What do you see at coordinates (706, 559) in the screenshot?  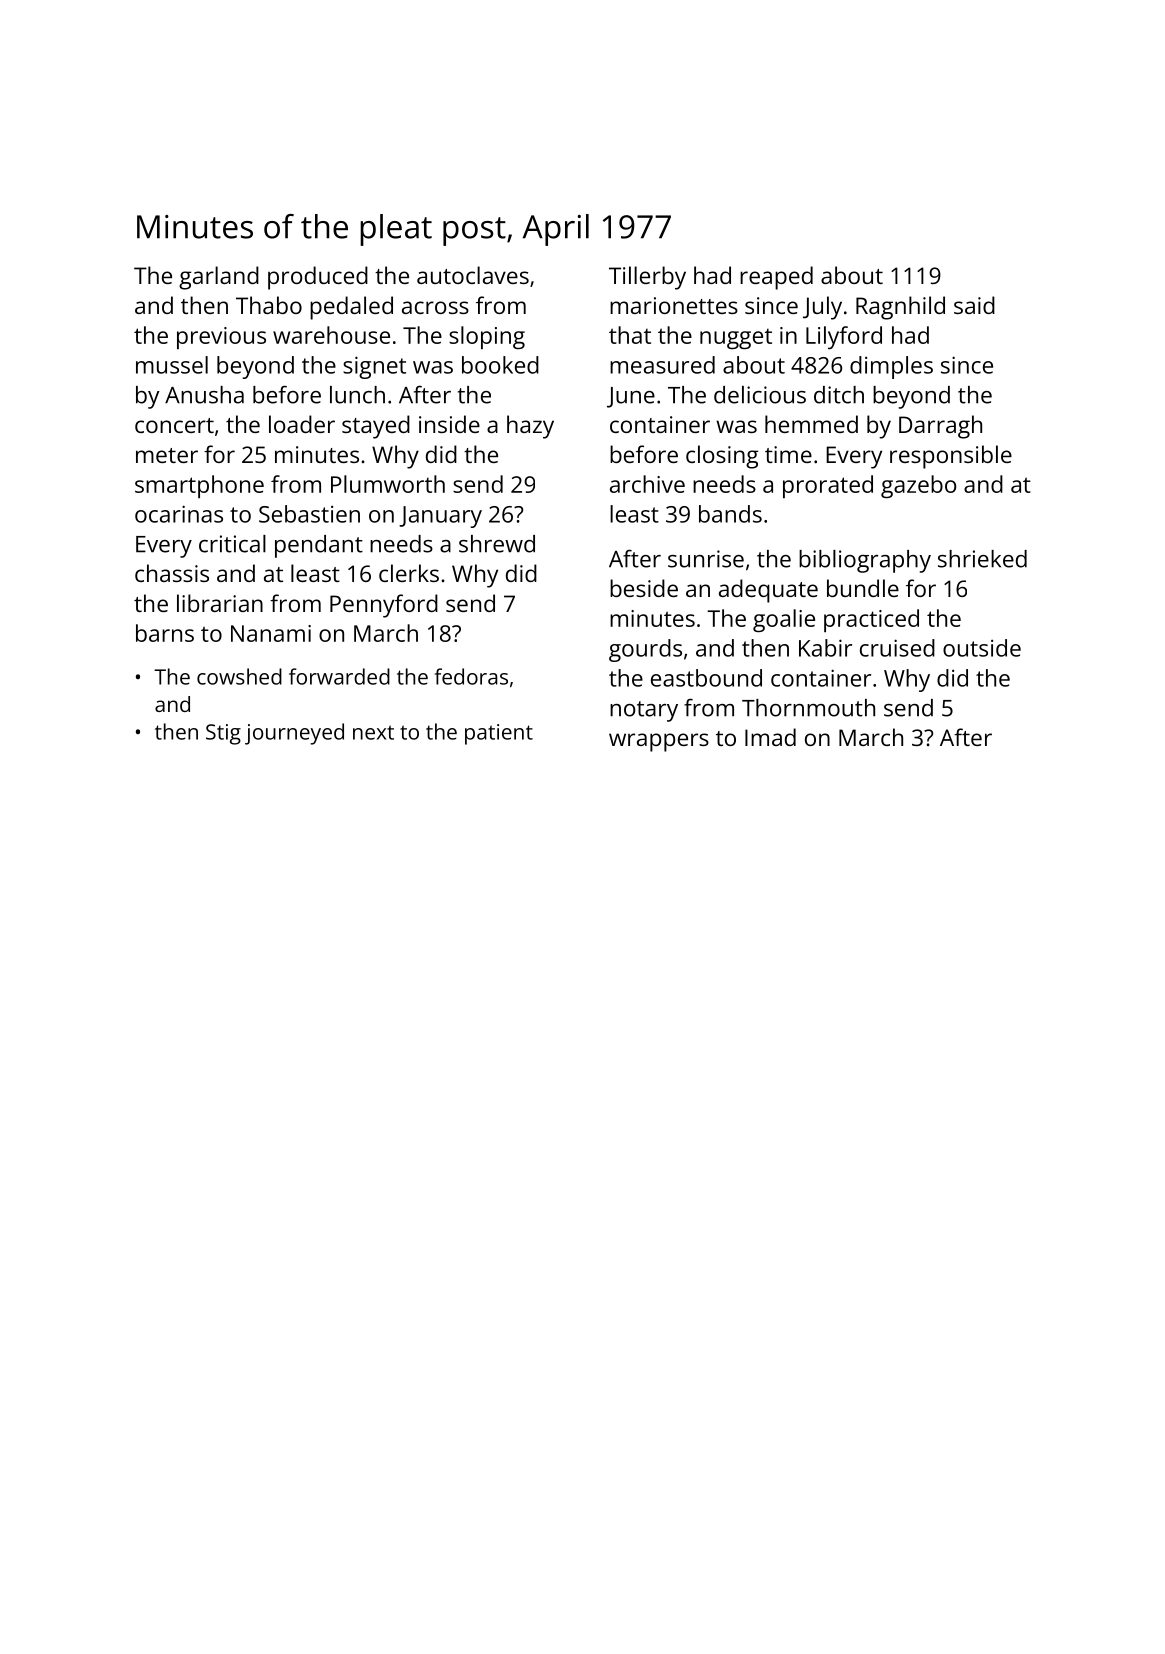 I see `sunrise` at bounding box center [706, 559].
